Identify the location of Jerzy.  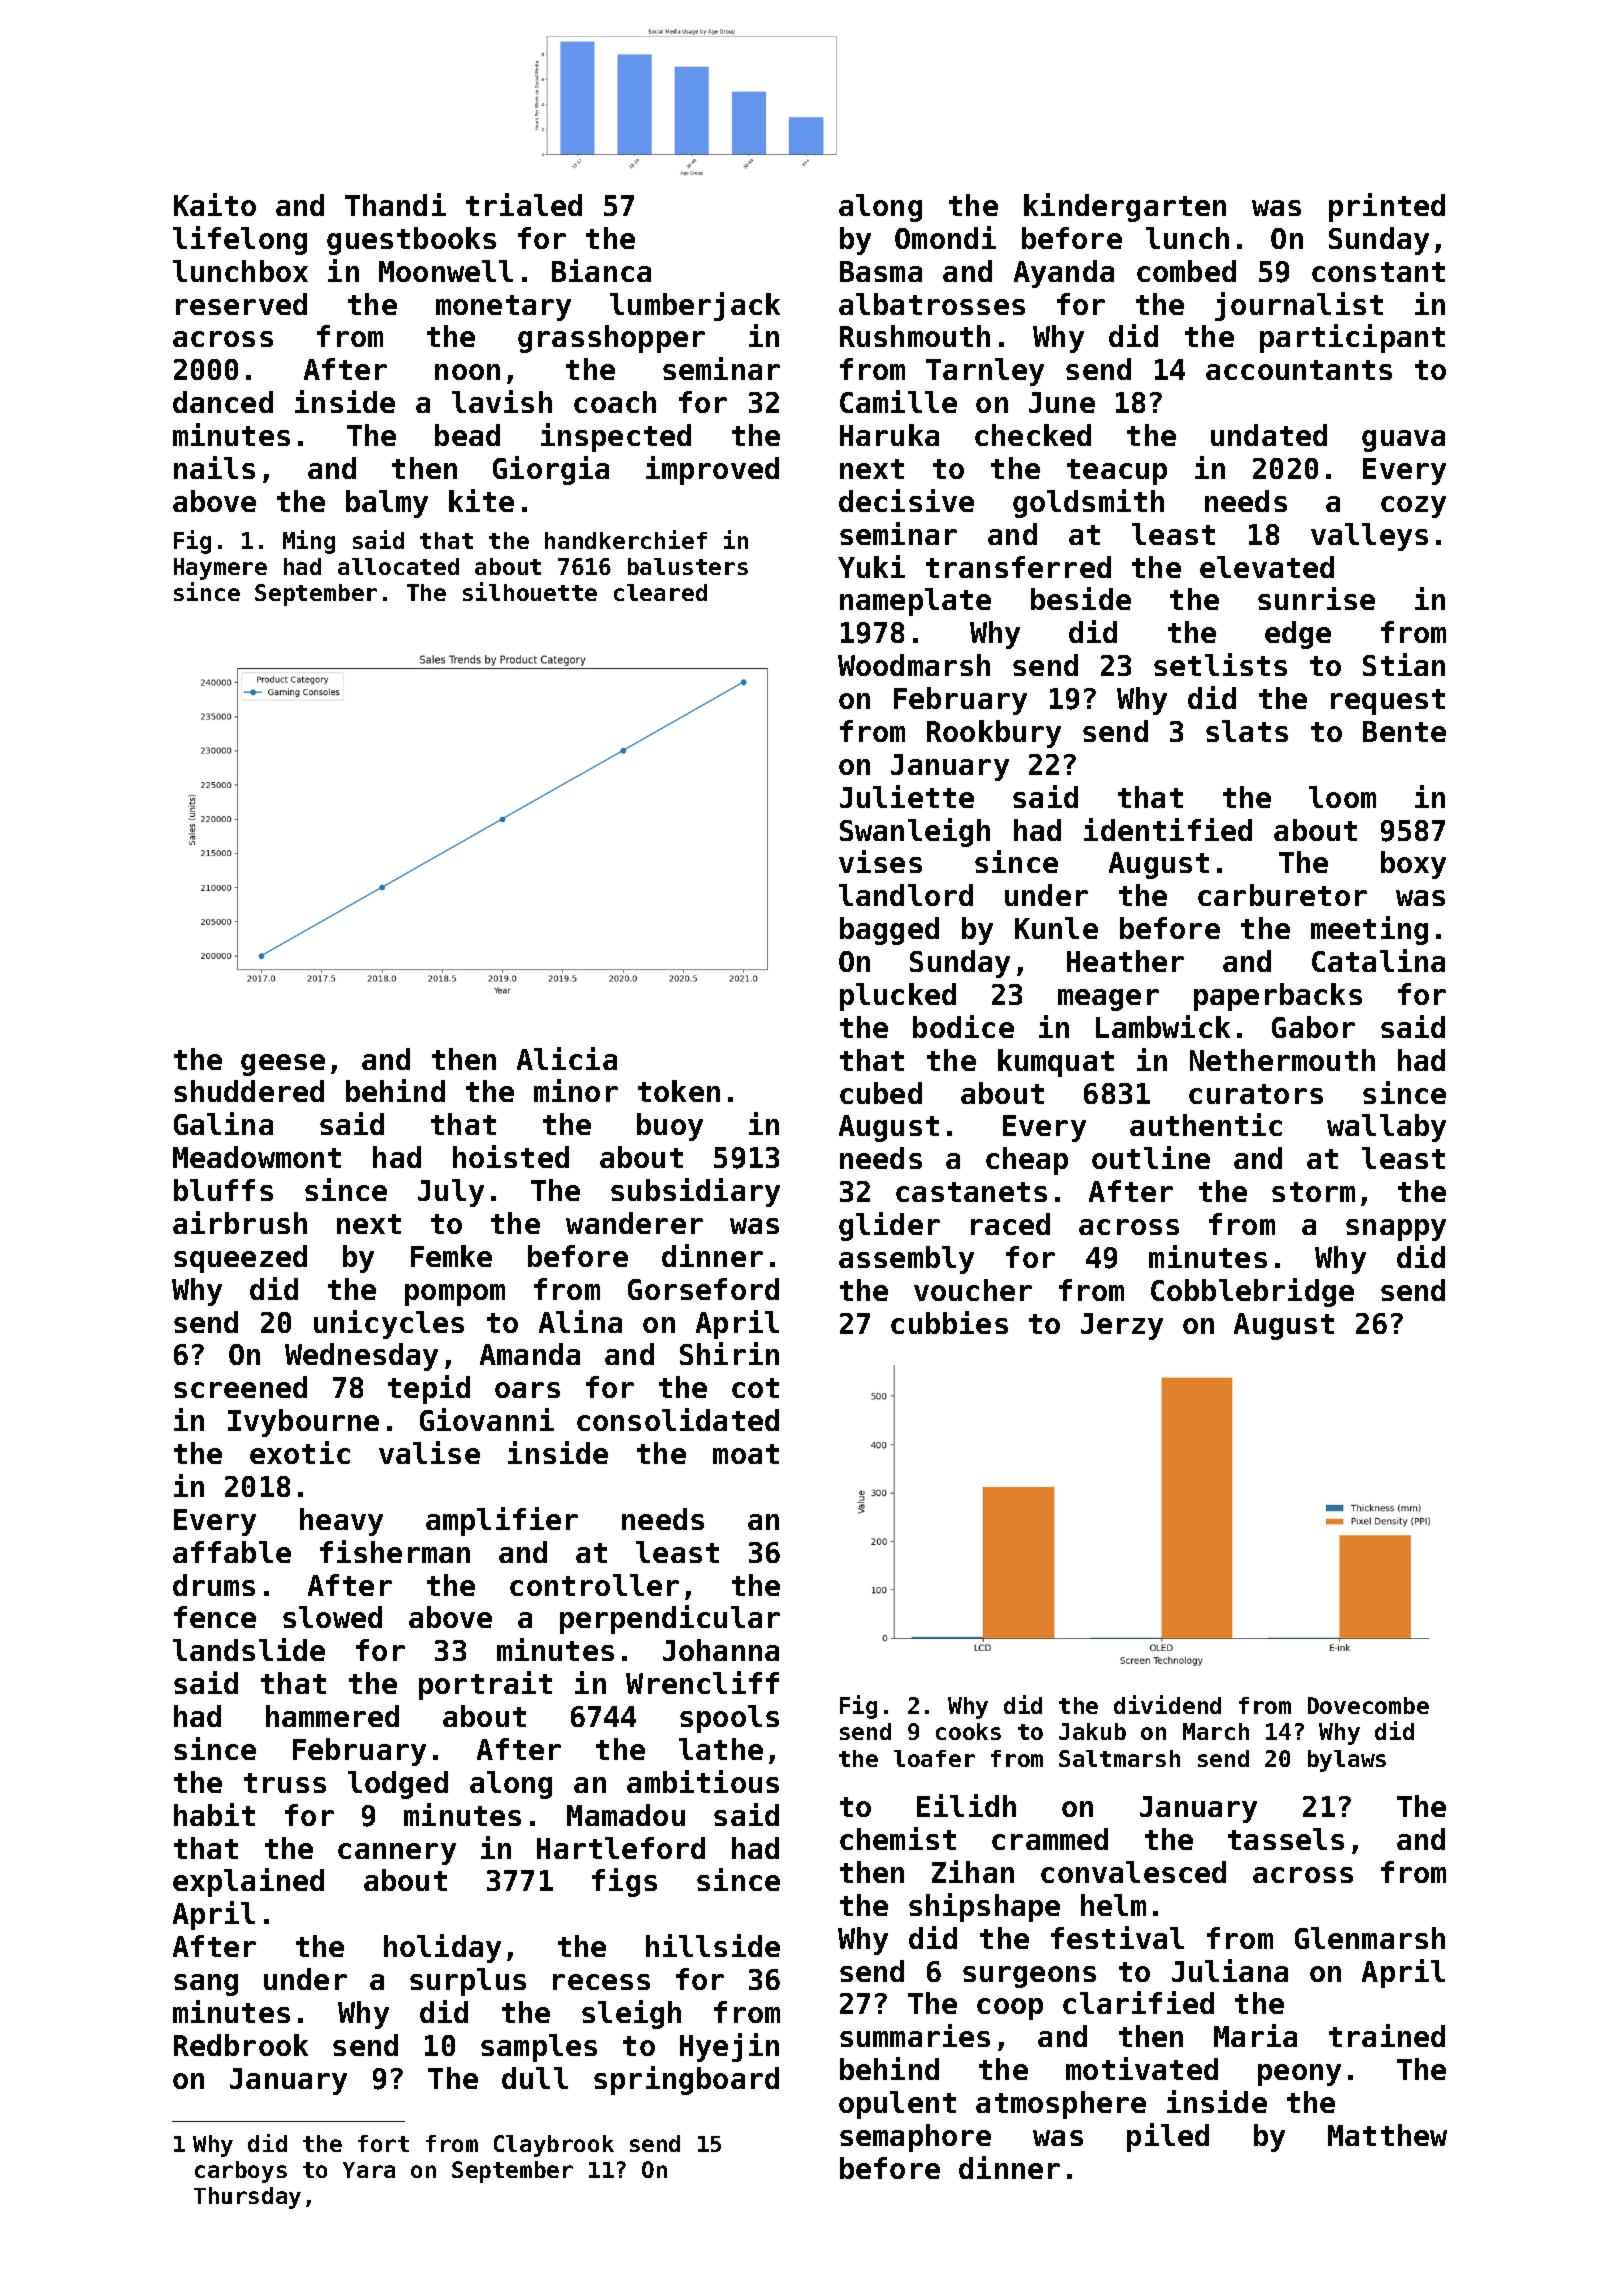
(1122, 1326).
